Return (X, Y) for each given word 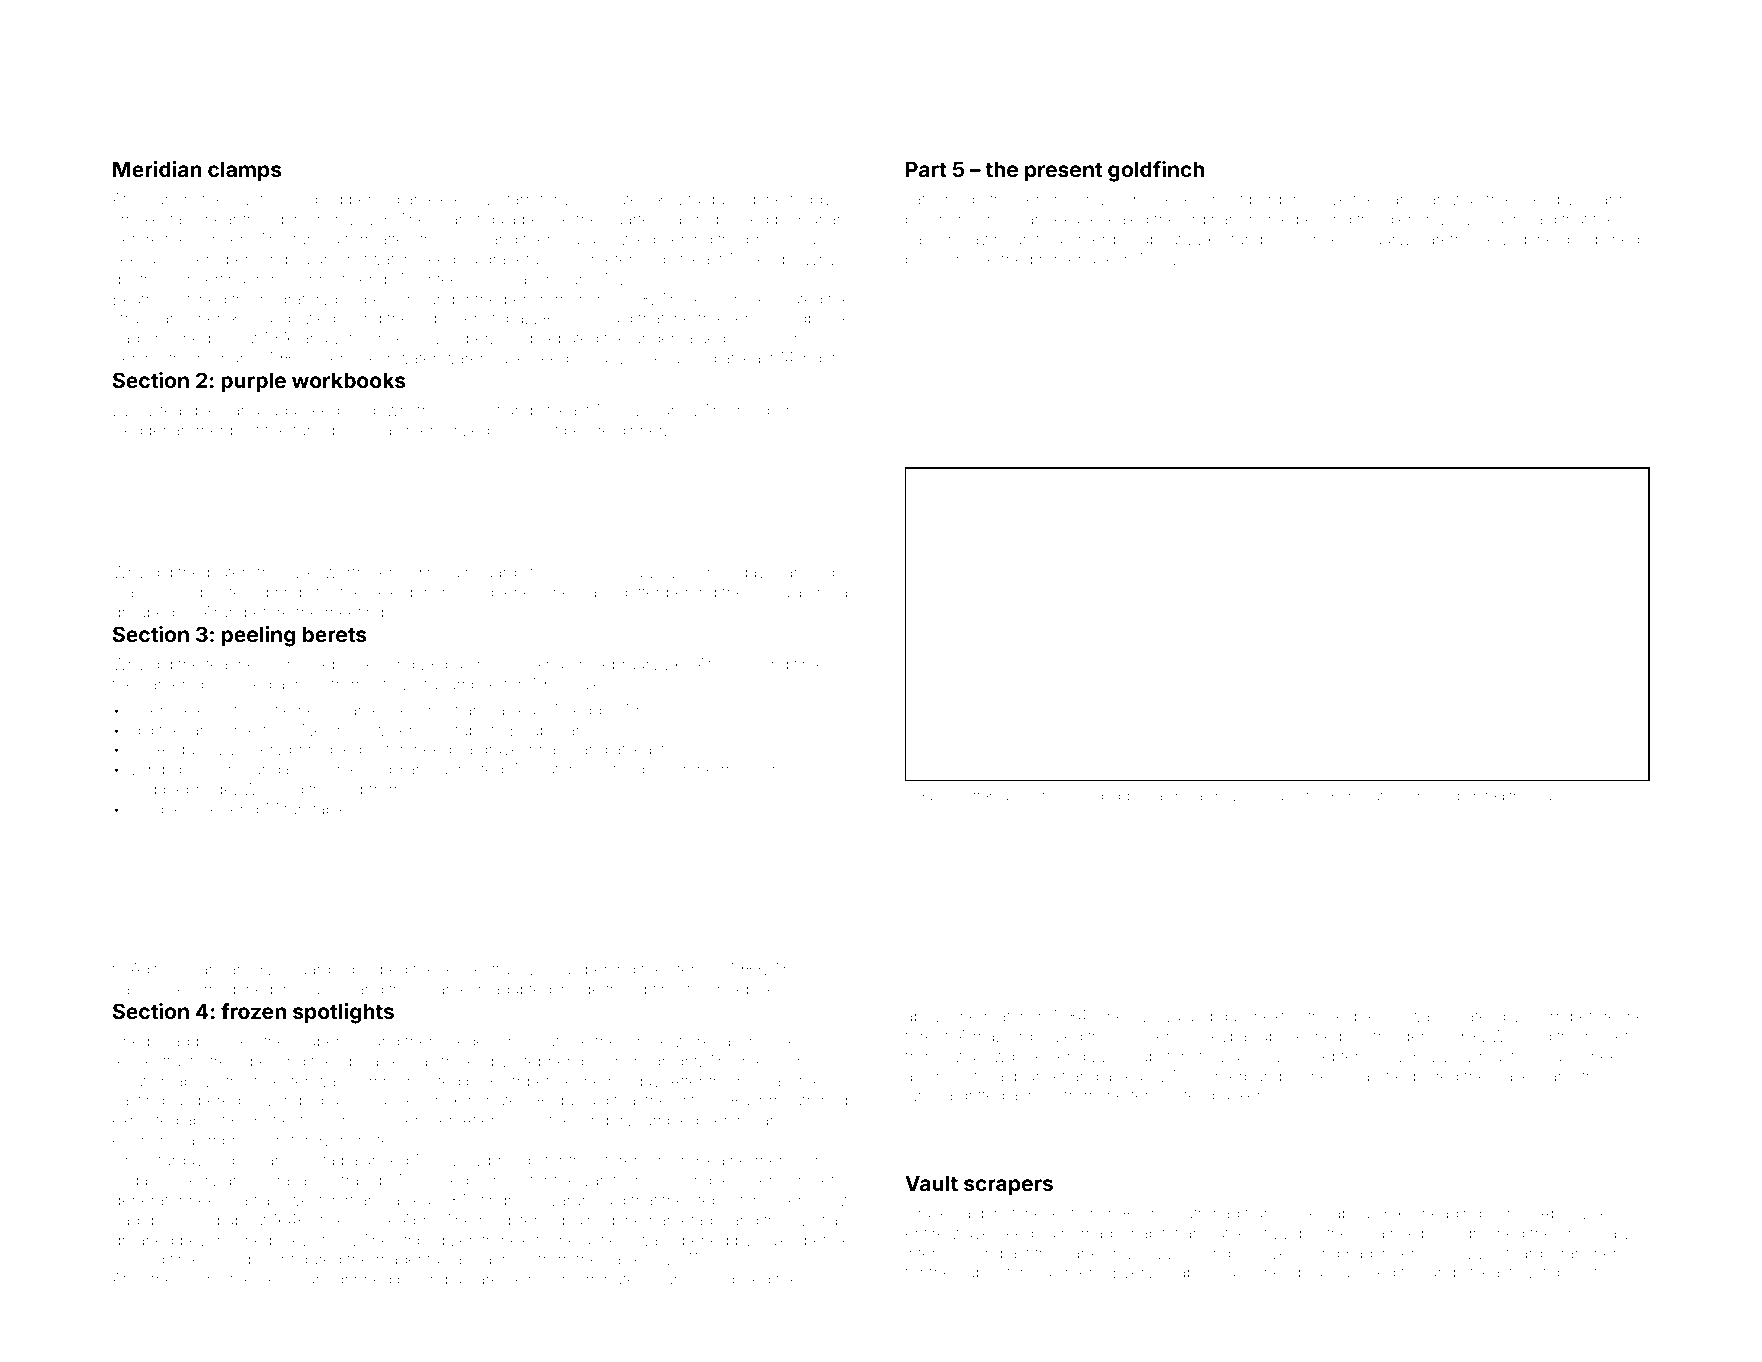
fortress (217, 1060)
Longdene (494, 594)
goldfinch (1156, 171)
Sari (788, 571)
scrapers (1008, 1187)
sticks (332, 1220)
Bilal (516, 279)
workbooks (348, 380)
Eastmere (1068, 1272)
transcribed (1286, 1213)
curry (1285, 798)
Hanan (822, 219)
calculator (785, 592)
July (640, 574)
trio (1412, 1272)
